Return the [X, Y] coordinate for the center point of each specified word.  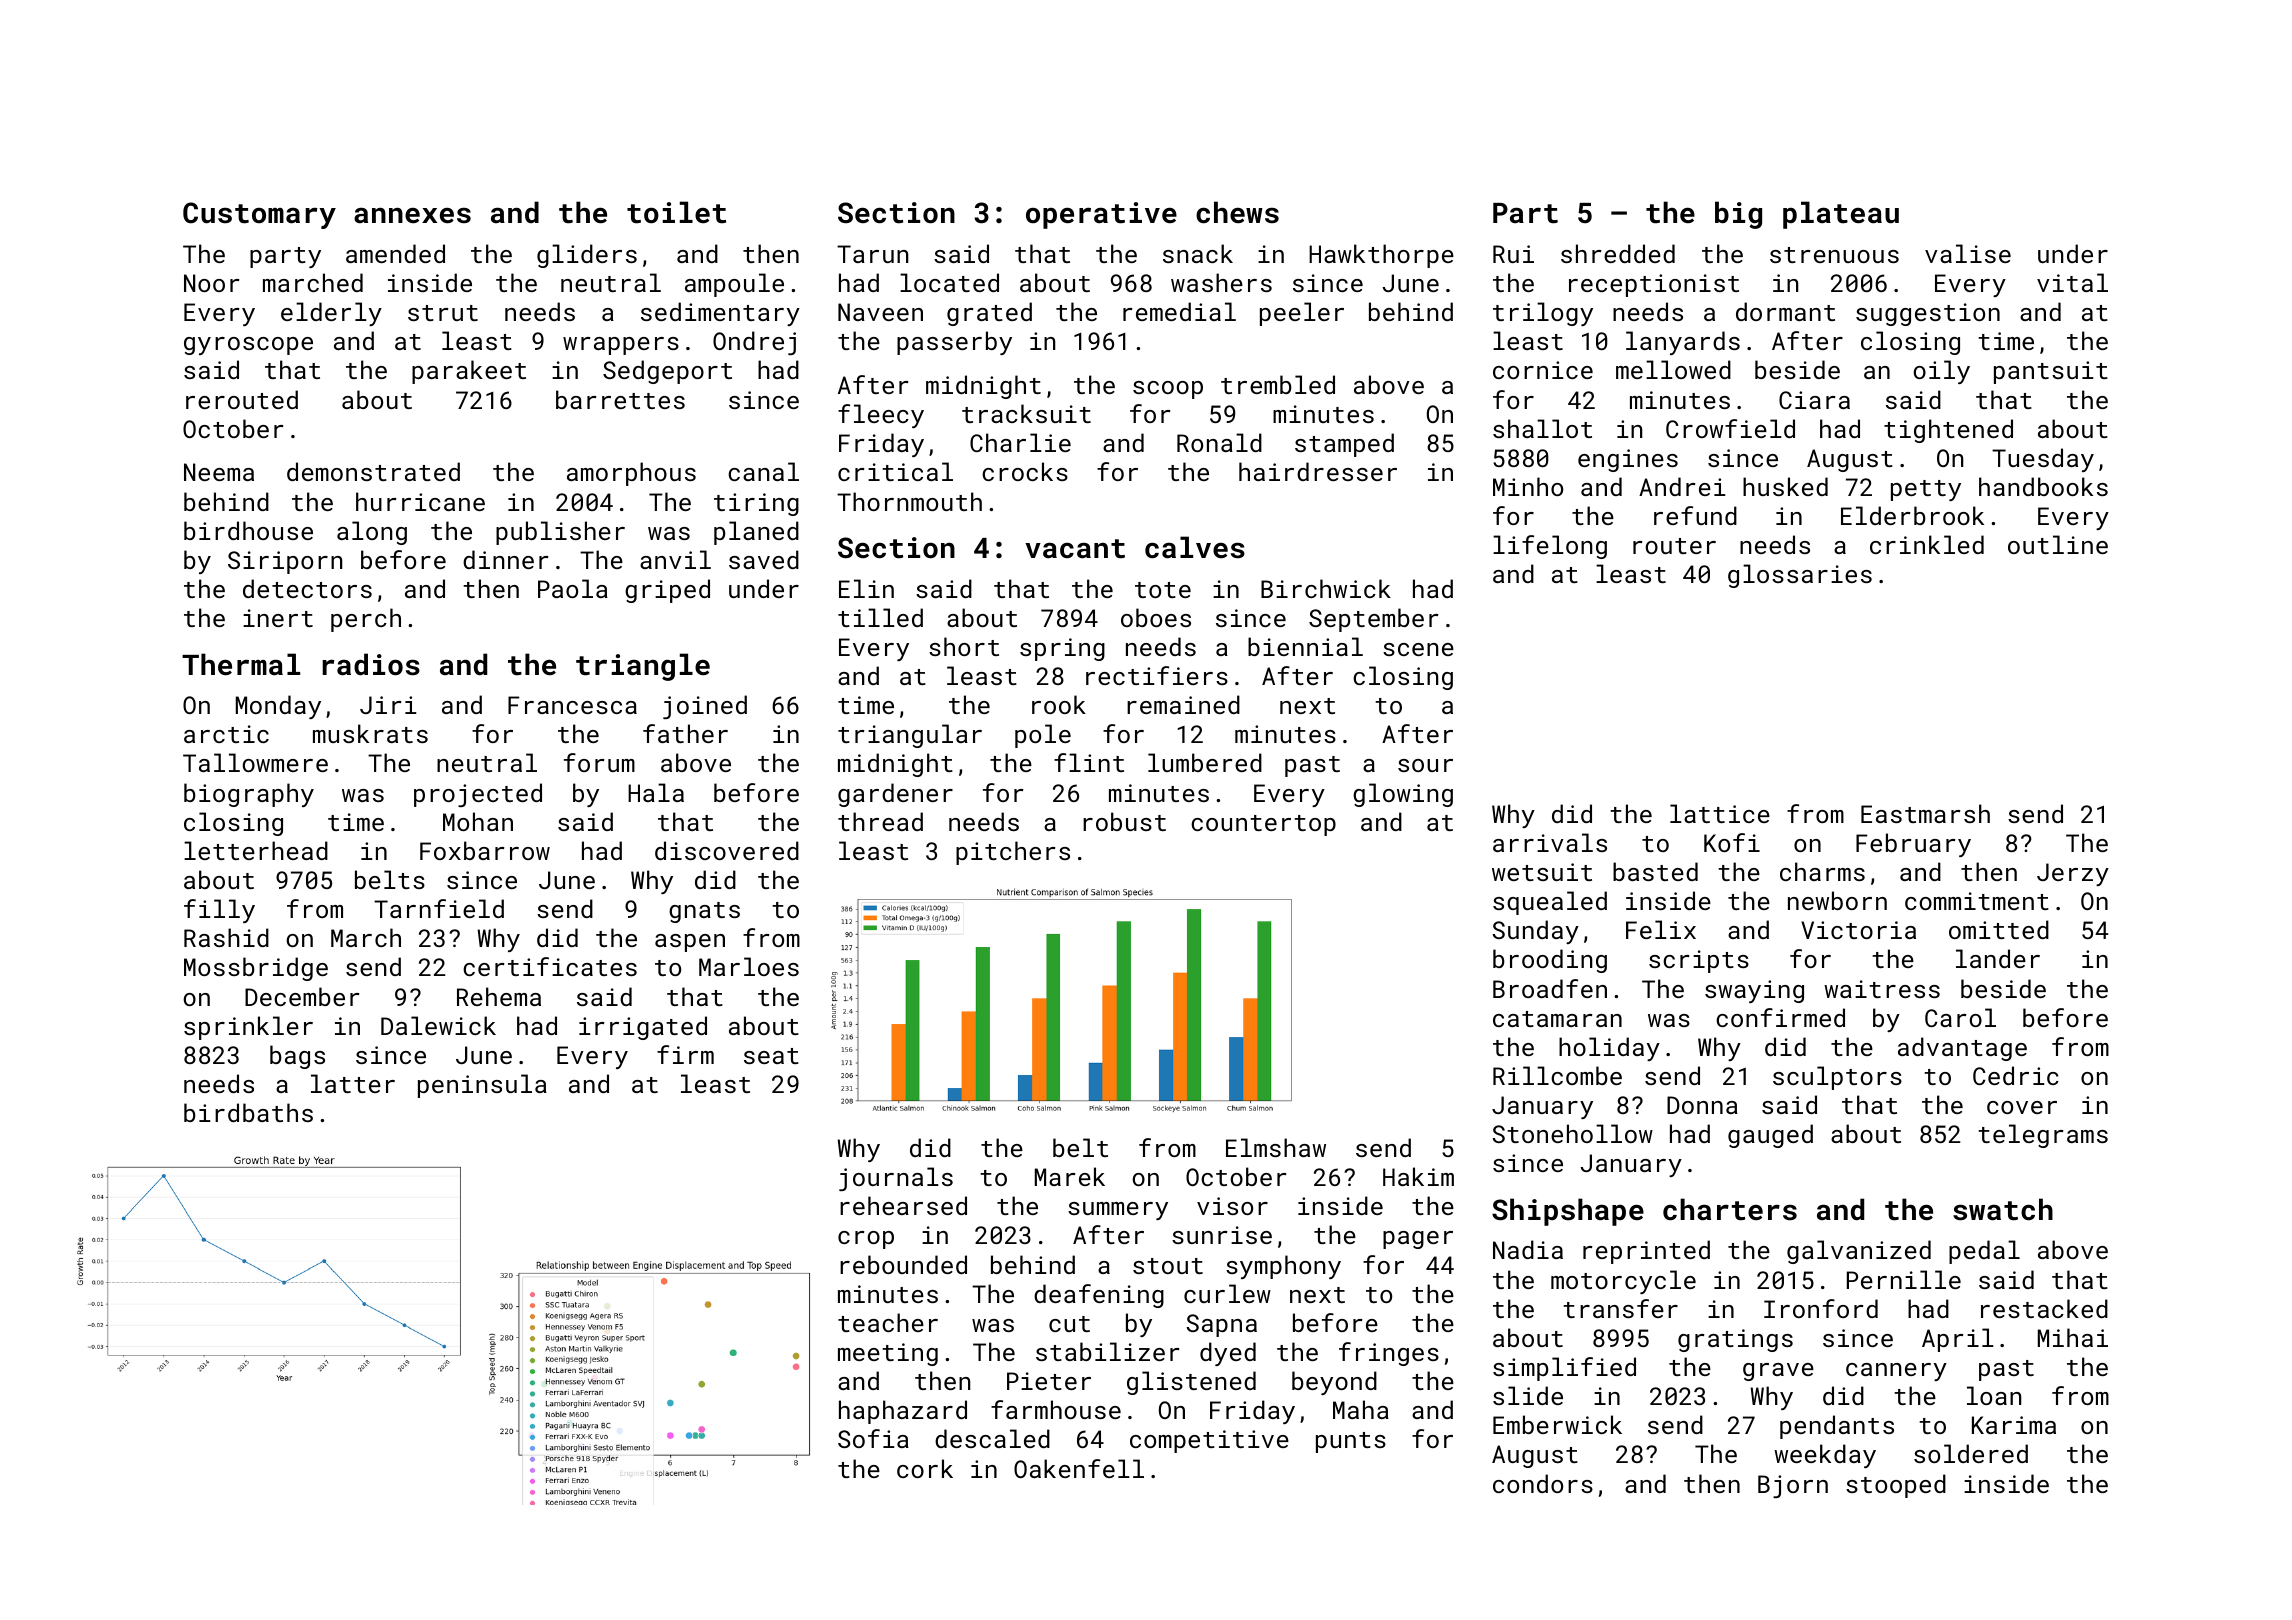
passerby [954, 343]
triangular [910, 736]
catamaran [1557, 1019]
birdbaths [248, 1112]
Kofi [1732, 842]
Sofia [873, 1438]
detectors [307, 588]
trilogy [1543, 314]
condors [1543, 1483]
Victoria [1858, 930]
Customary [259, 215]
